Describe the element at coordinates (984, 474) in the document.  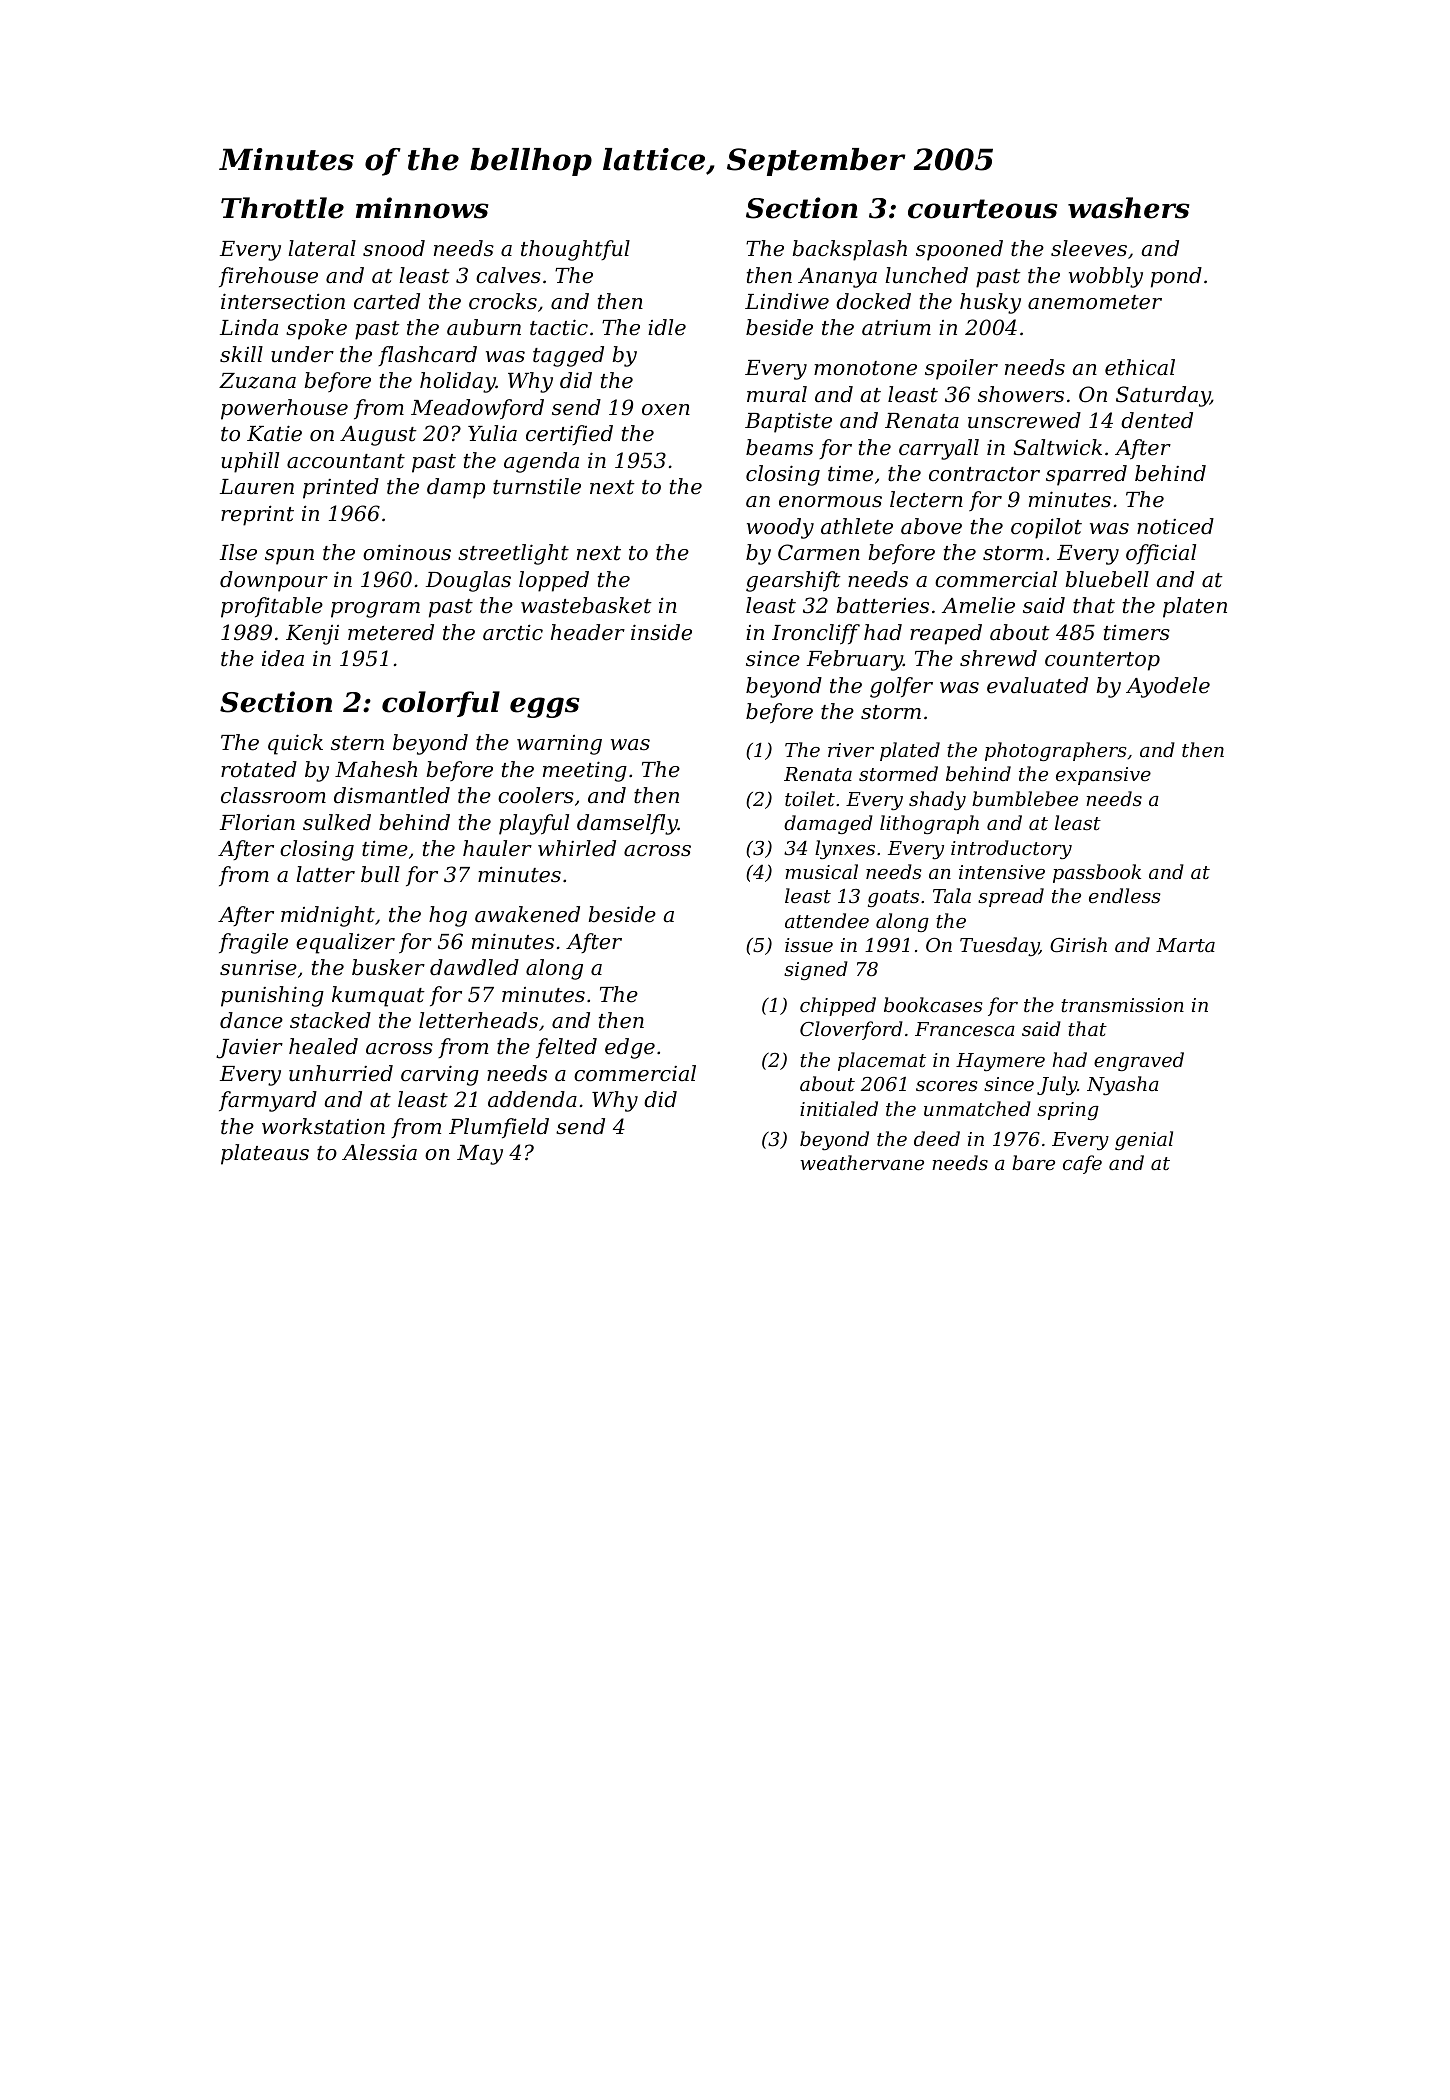
I see `contractor` at that location.
